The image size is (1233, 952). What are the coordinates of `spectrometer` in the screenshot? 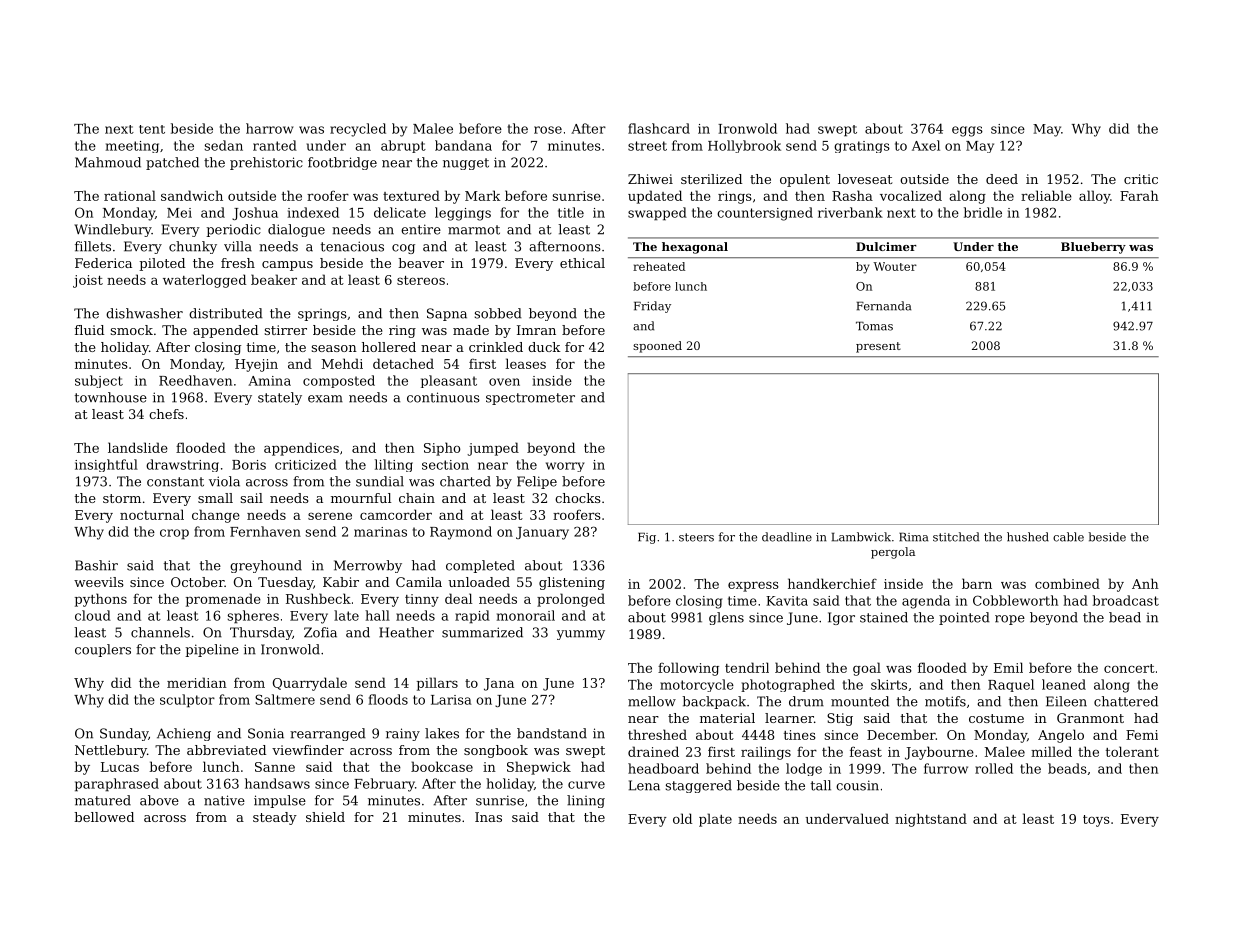 It's located at (530, 399).
